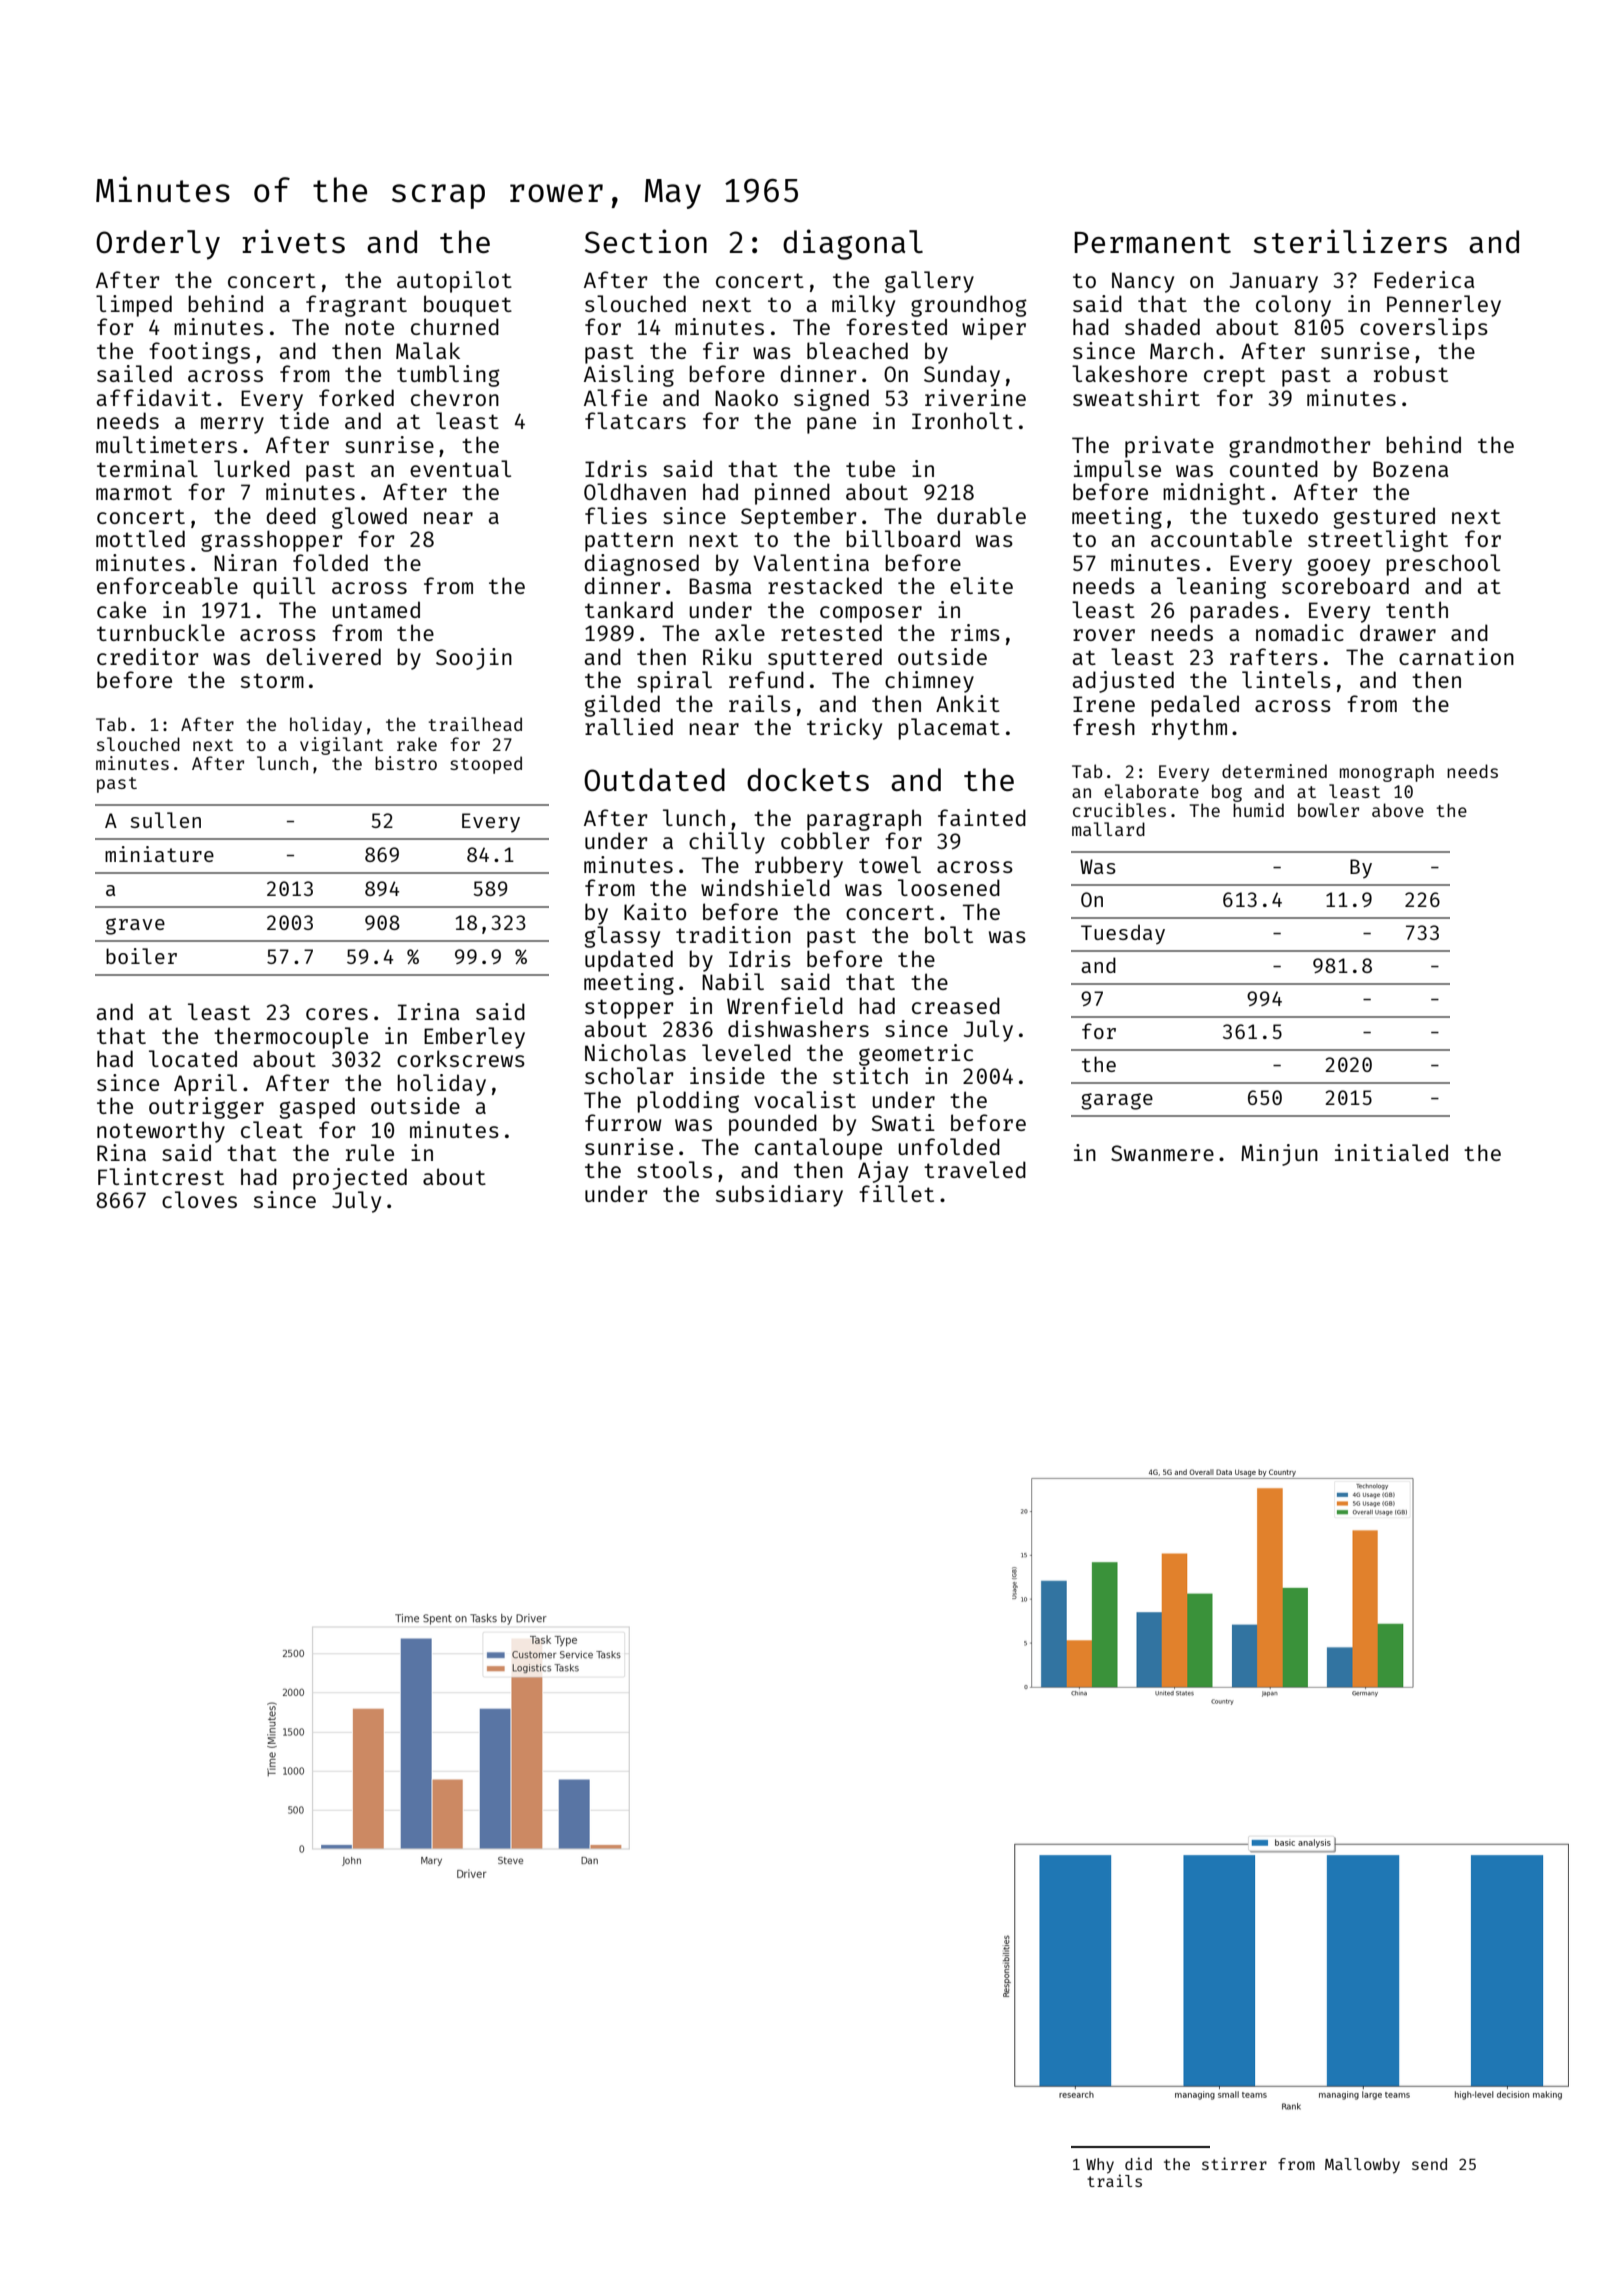 The width and height of the document is (1620, 2292). Describe the element at coordinates (779, 1196) in the document. I see `subsidiary` at that location.
